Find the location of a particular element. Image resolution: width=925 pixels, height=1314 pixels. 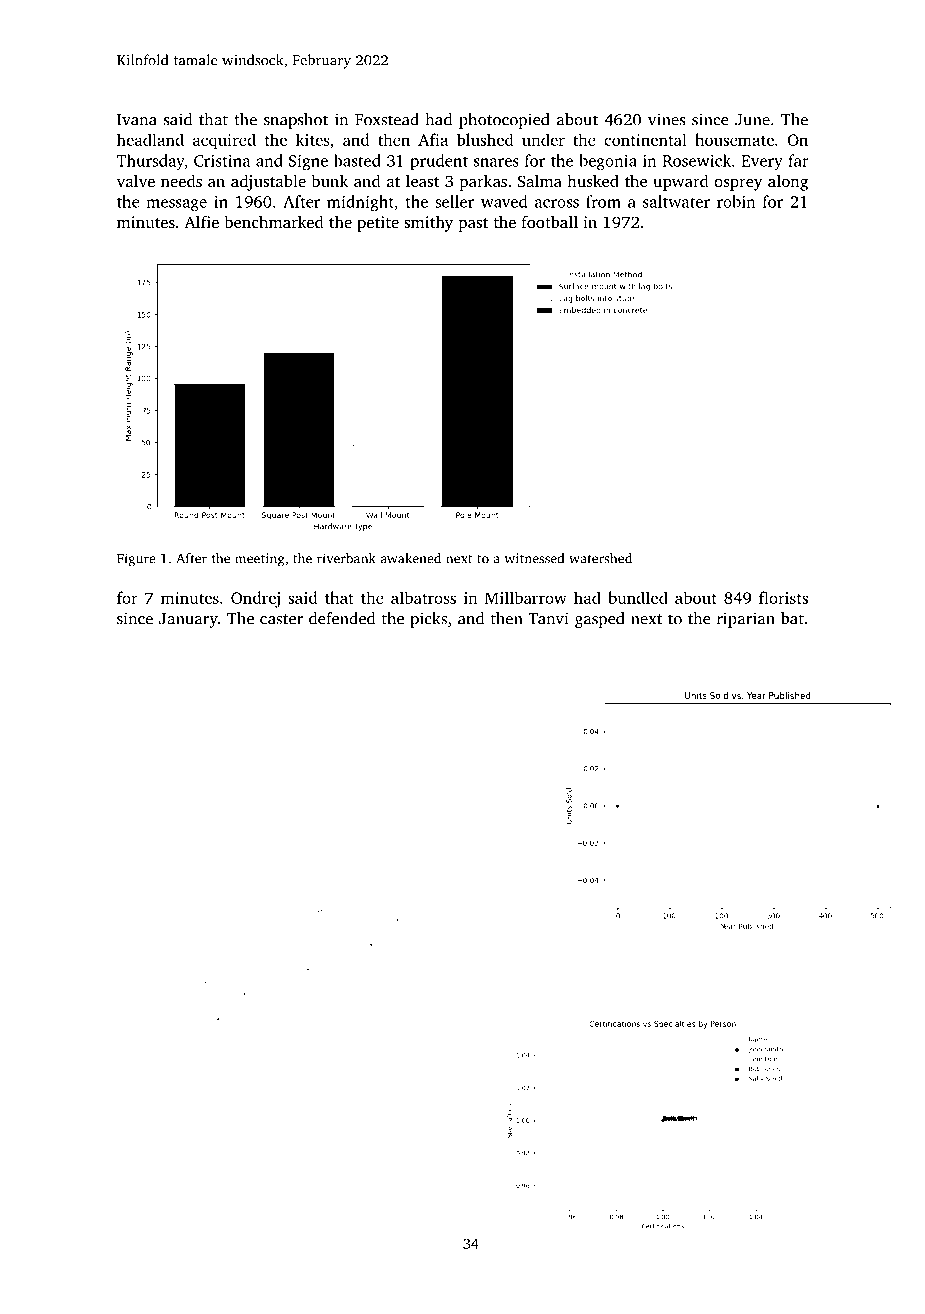

awakened is located at coordinates (411, 558).
